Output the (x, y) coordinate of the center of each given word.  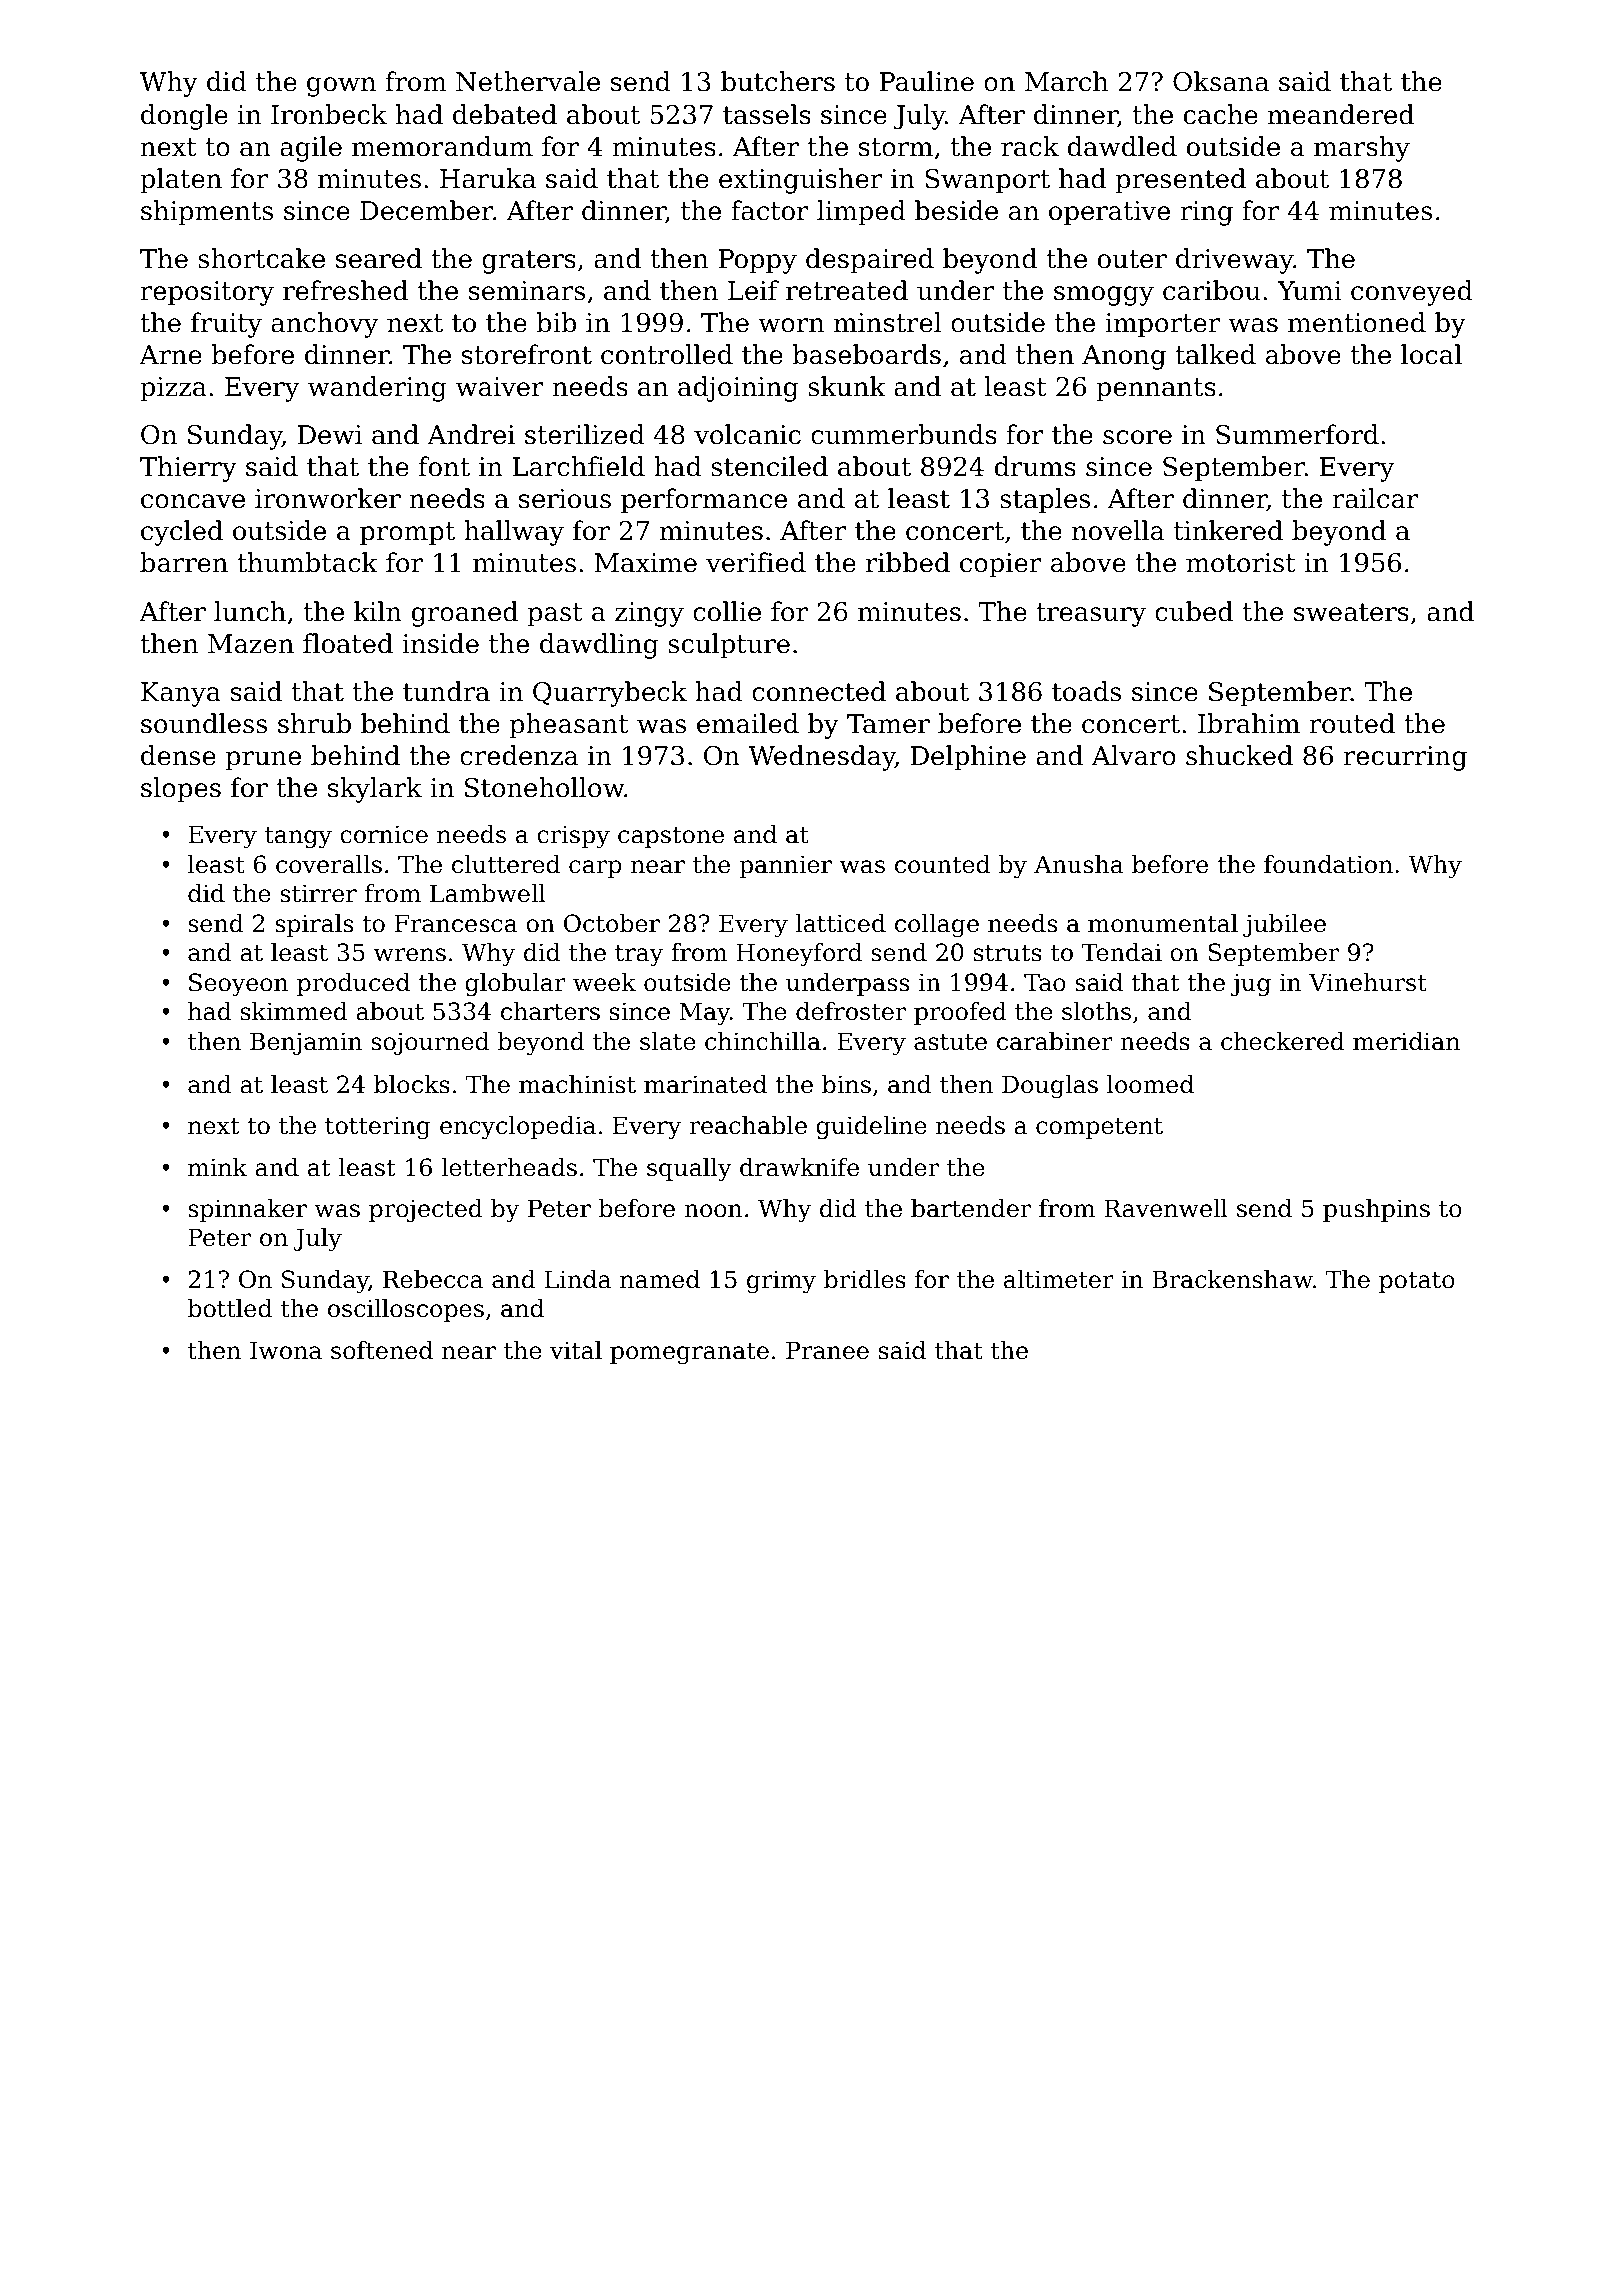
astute (950, 1042)
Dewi (330, 435)
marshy (1362, 149)
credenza (519, 755)
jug (1251, 985)
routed (1352, 723)
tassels (767, 114)
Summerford (1297, 434)
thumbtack (307, 562)
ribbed (908, 562)
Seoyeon (238, 985)
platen (181, 181)
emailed (748, 723)
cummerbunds (904, 434)
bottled (230, 1308)
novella (1118, 530)
